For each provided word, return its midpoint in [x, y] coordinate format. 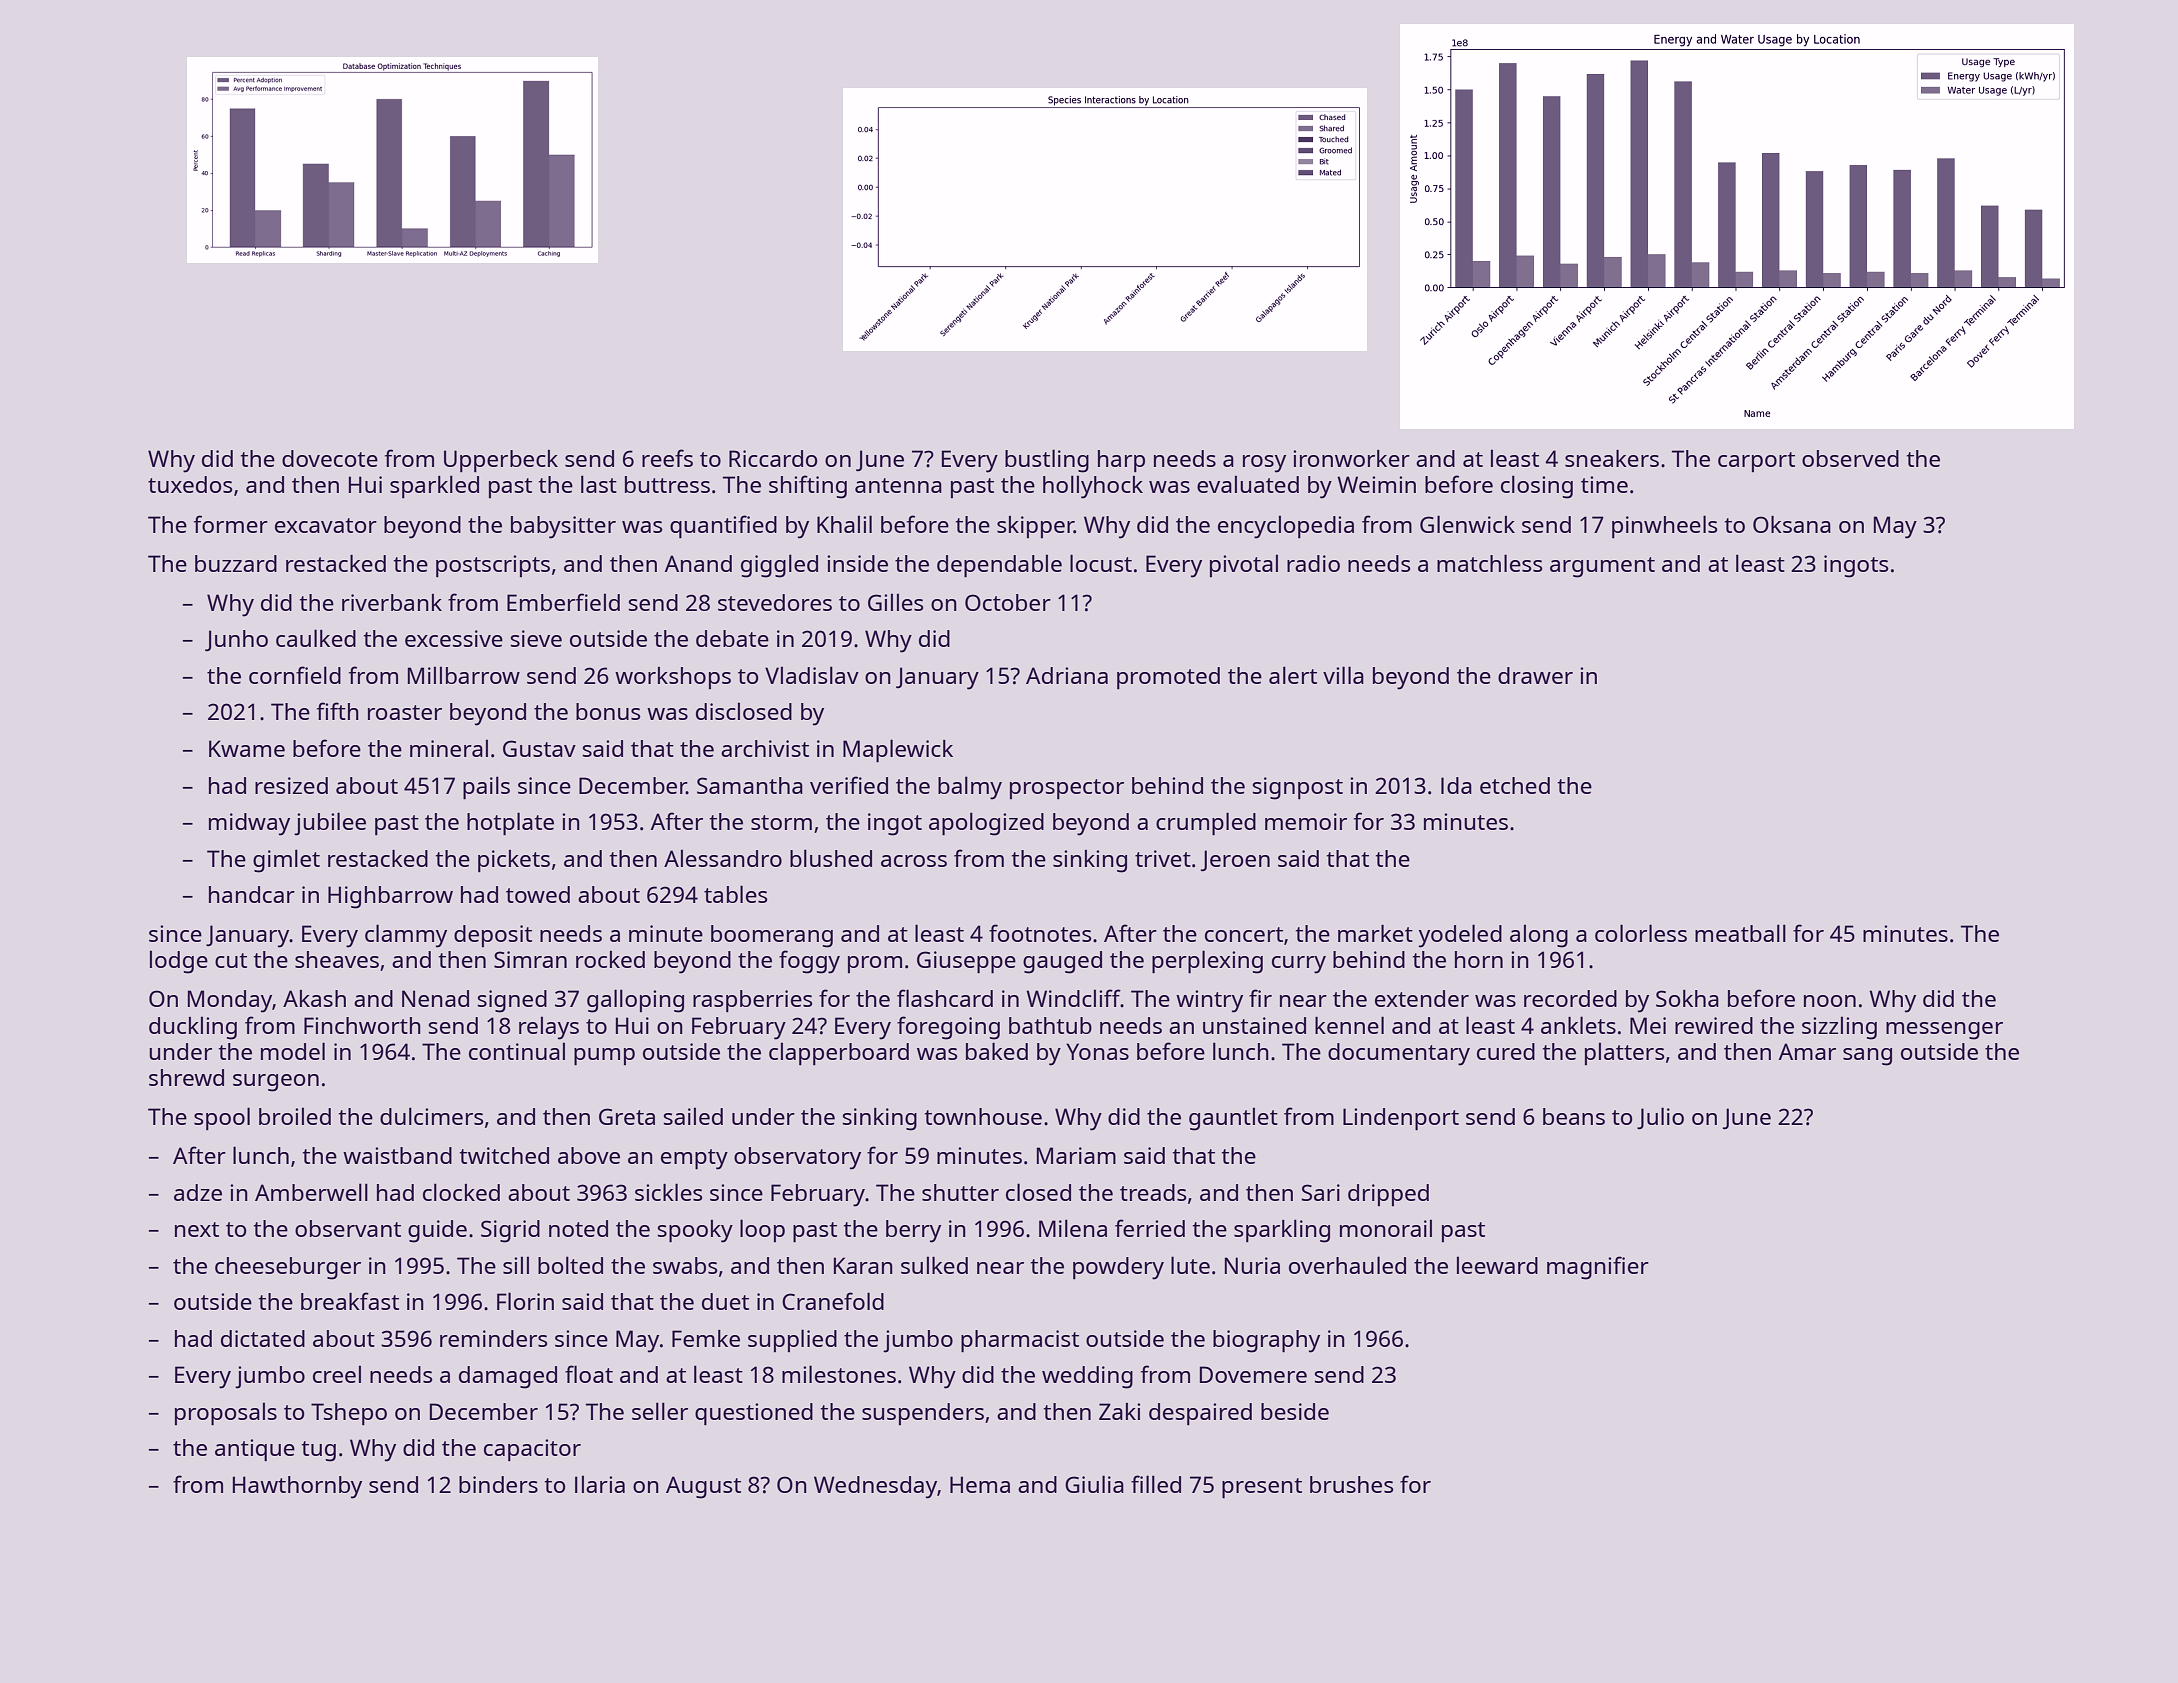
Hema [980, 1484]
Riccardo [773, 458]
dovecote [330, 458]
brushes [1351, 1484]
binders [498, 1484]
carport [1756, 462]
